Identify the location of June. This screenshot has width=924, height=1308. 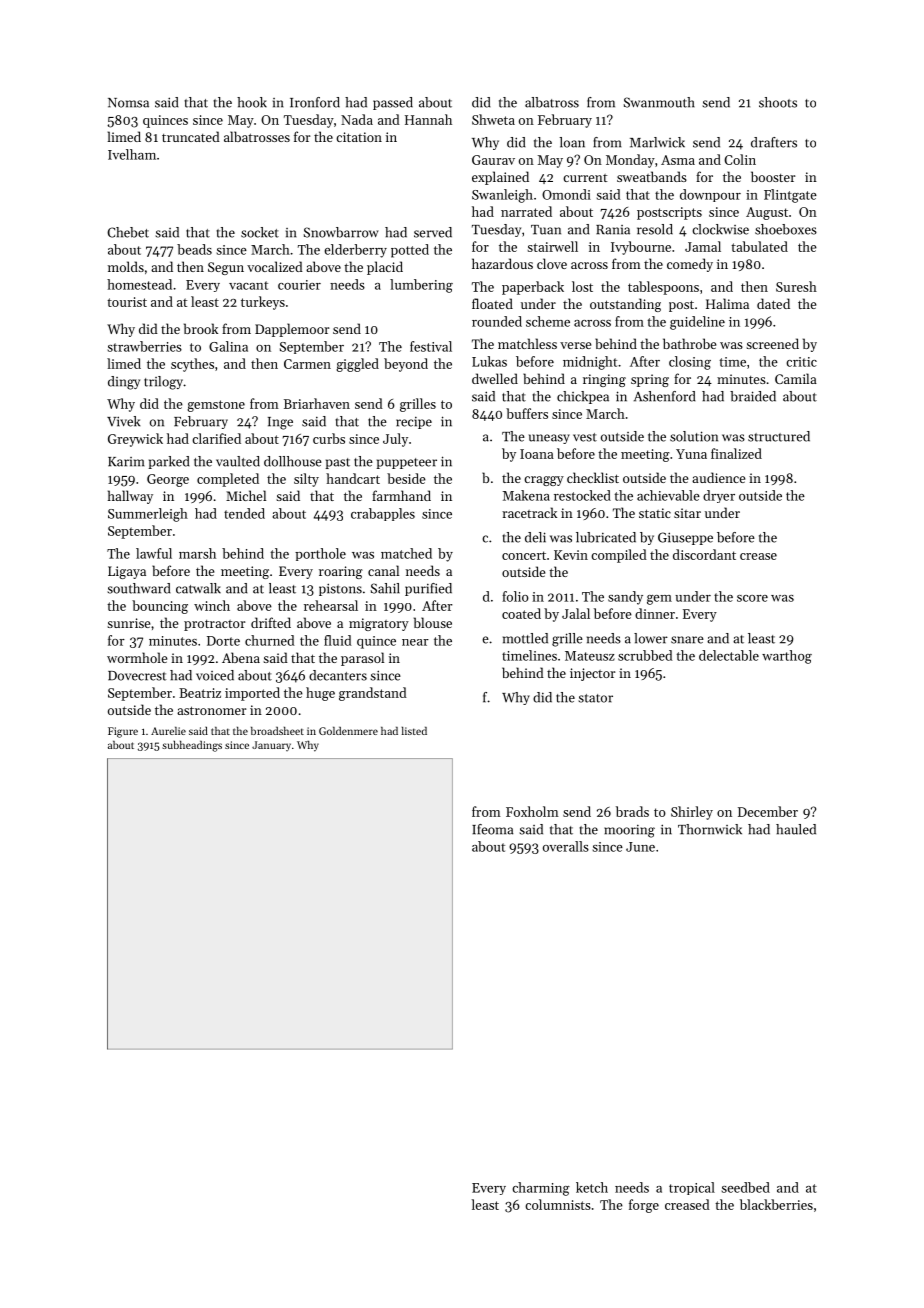
(640, 847).
